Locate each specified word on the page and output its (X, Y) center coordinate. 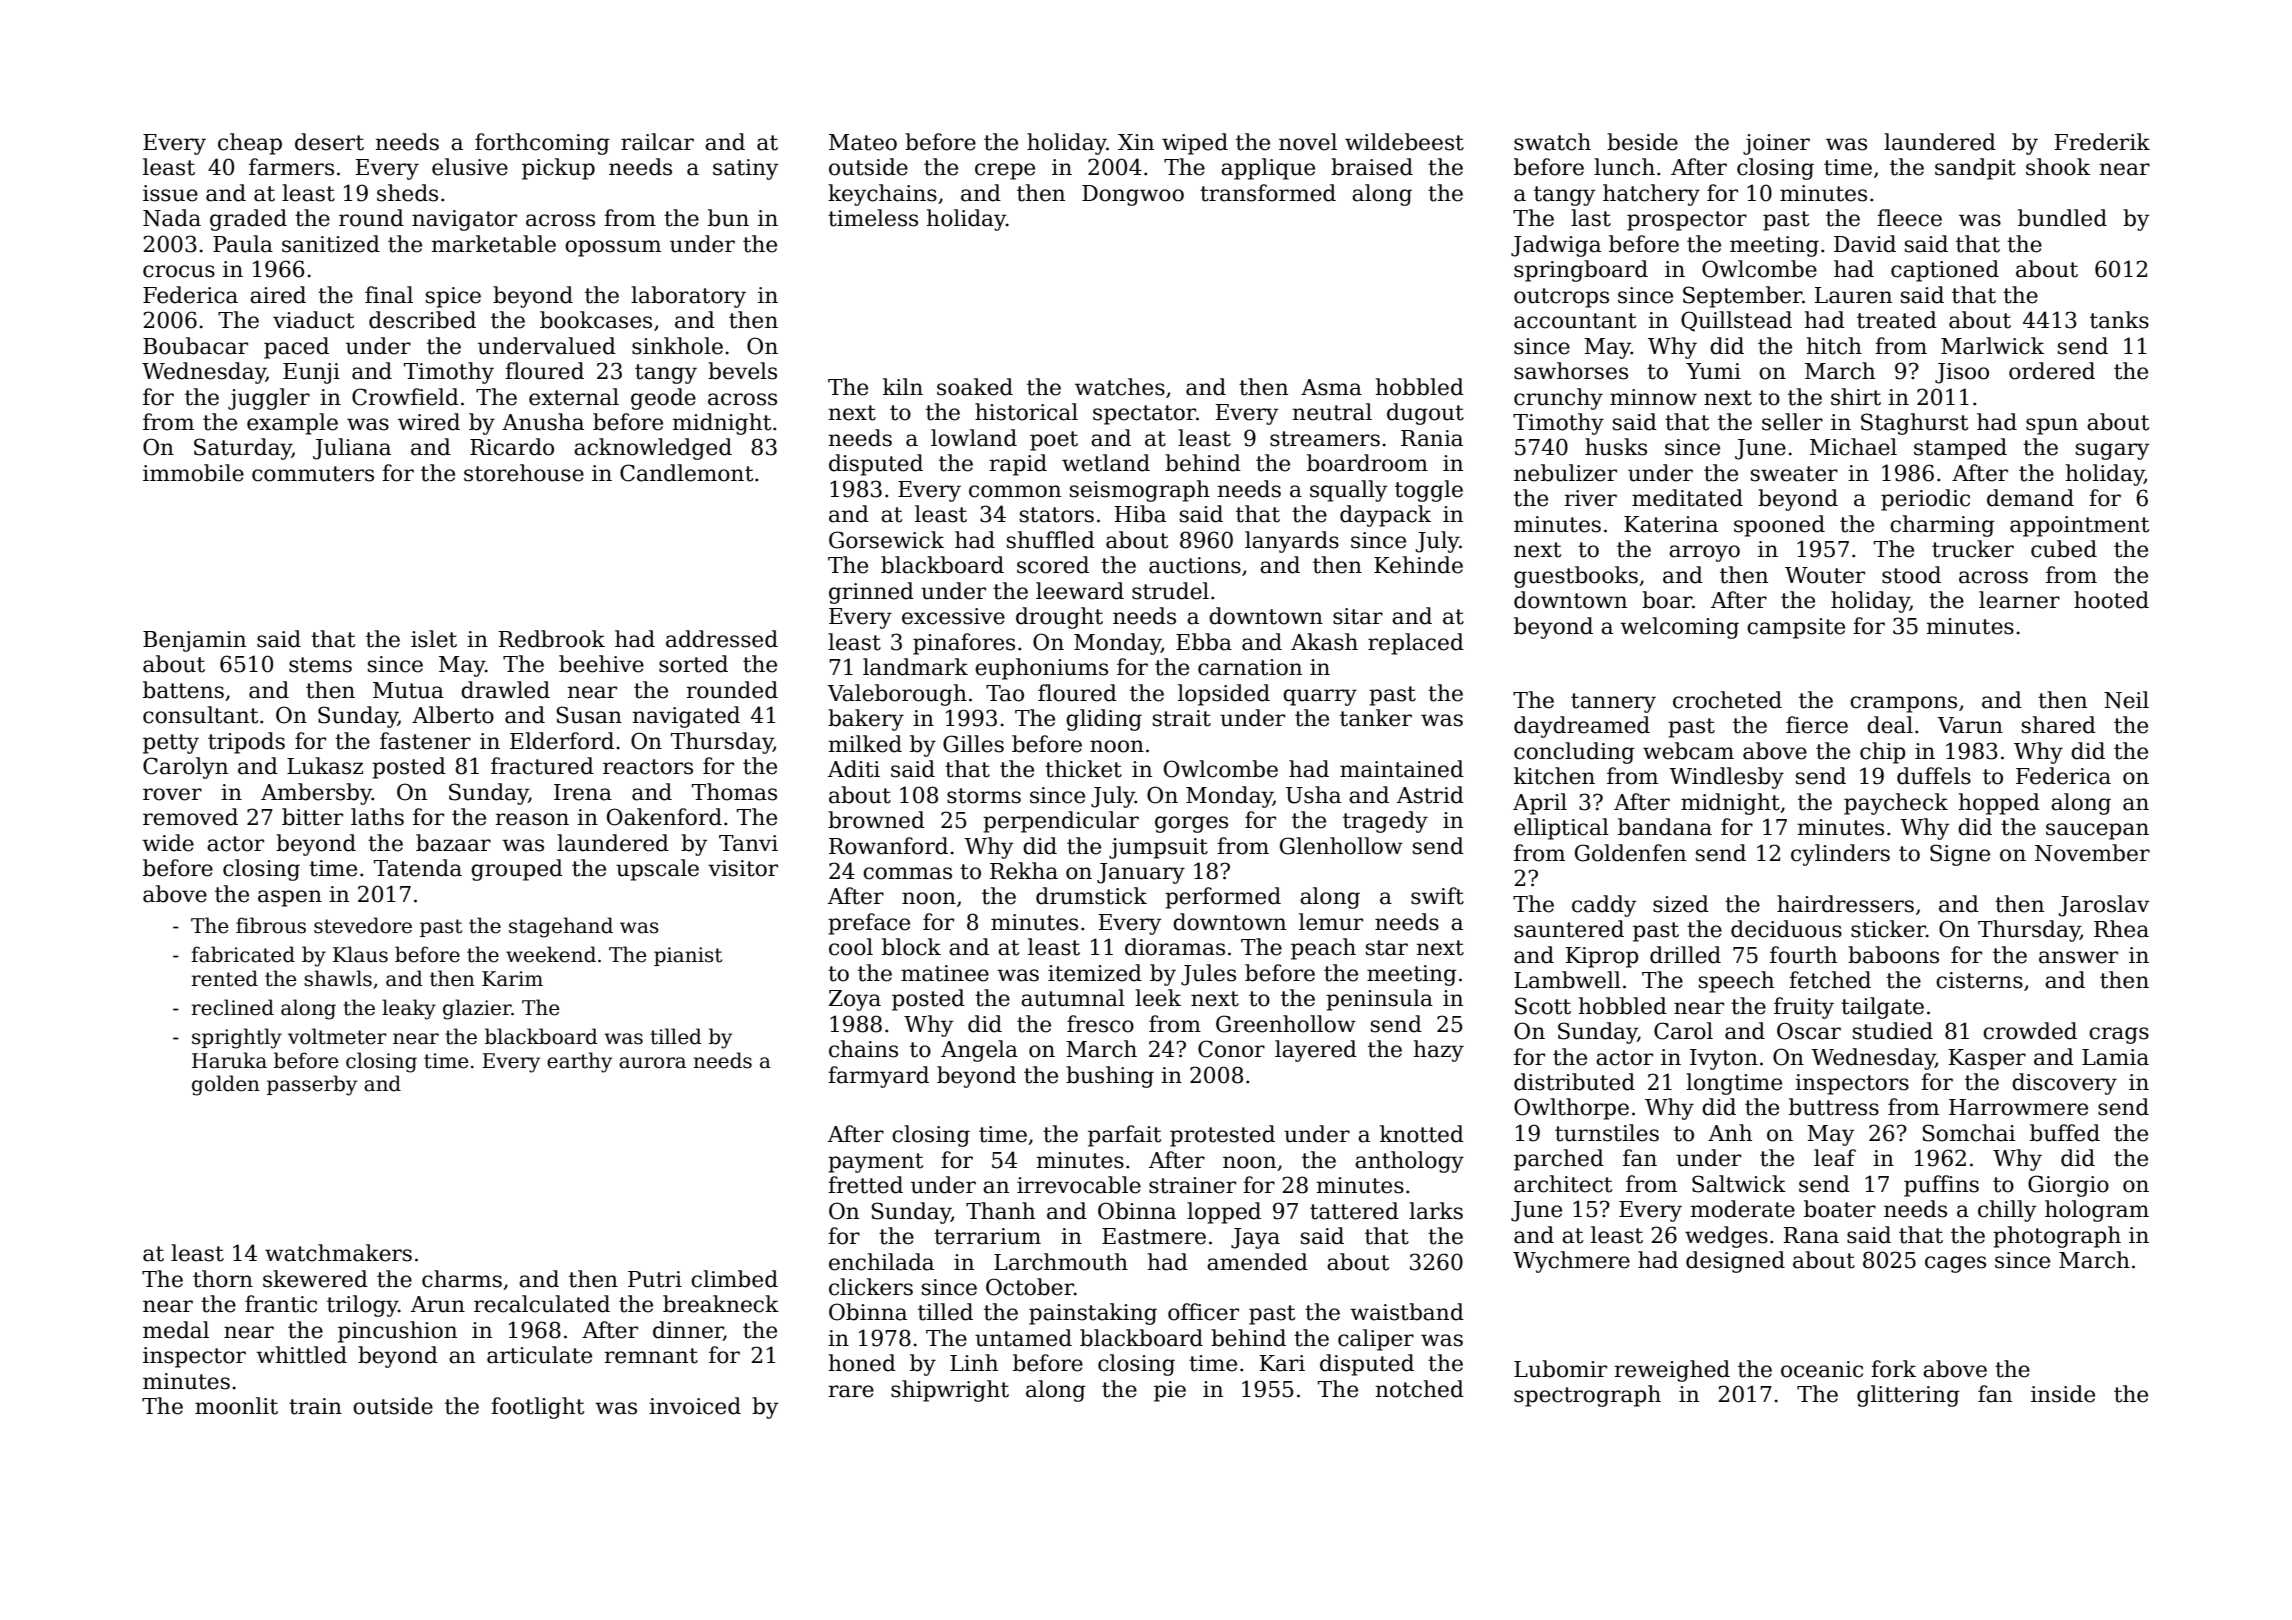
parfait (1124, 1136)
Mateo (863, 142)
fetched (1830, 980)
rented (224, 978)
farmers (291, 167)
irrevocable (1079, 1185)
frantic (281, 1304)
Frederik (2102, 142)
